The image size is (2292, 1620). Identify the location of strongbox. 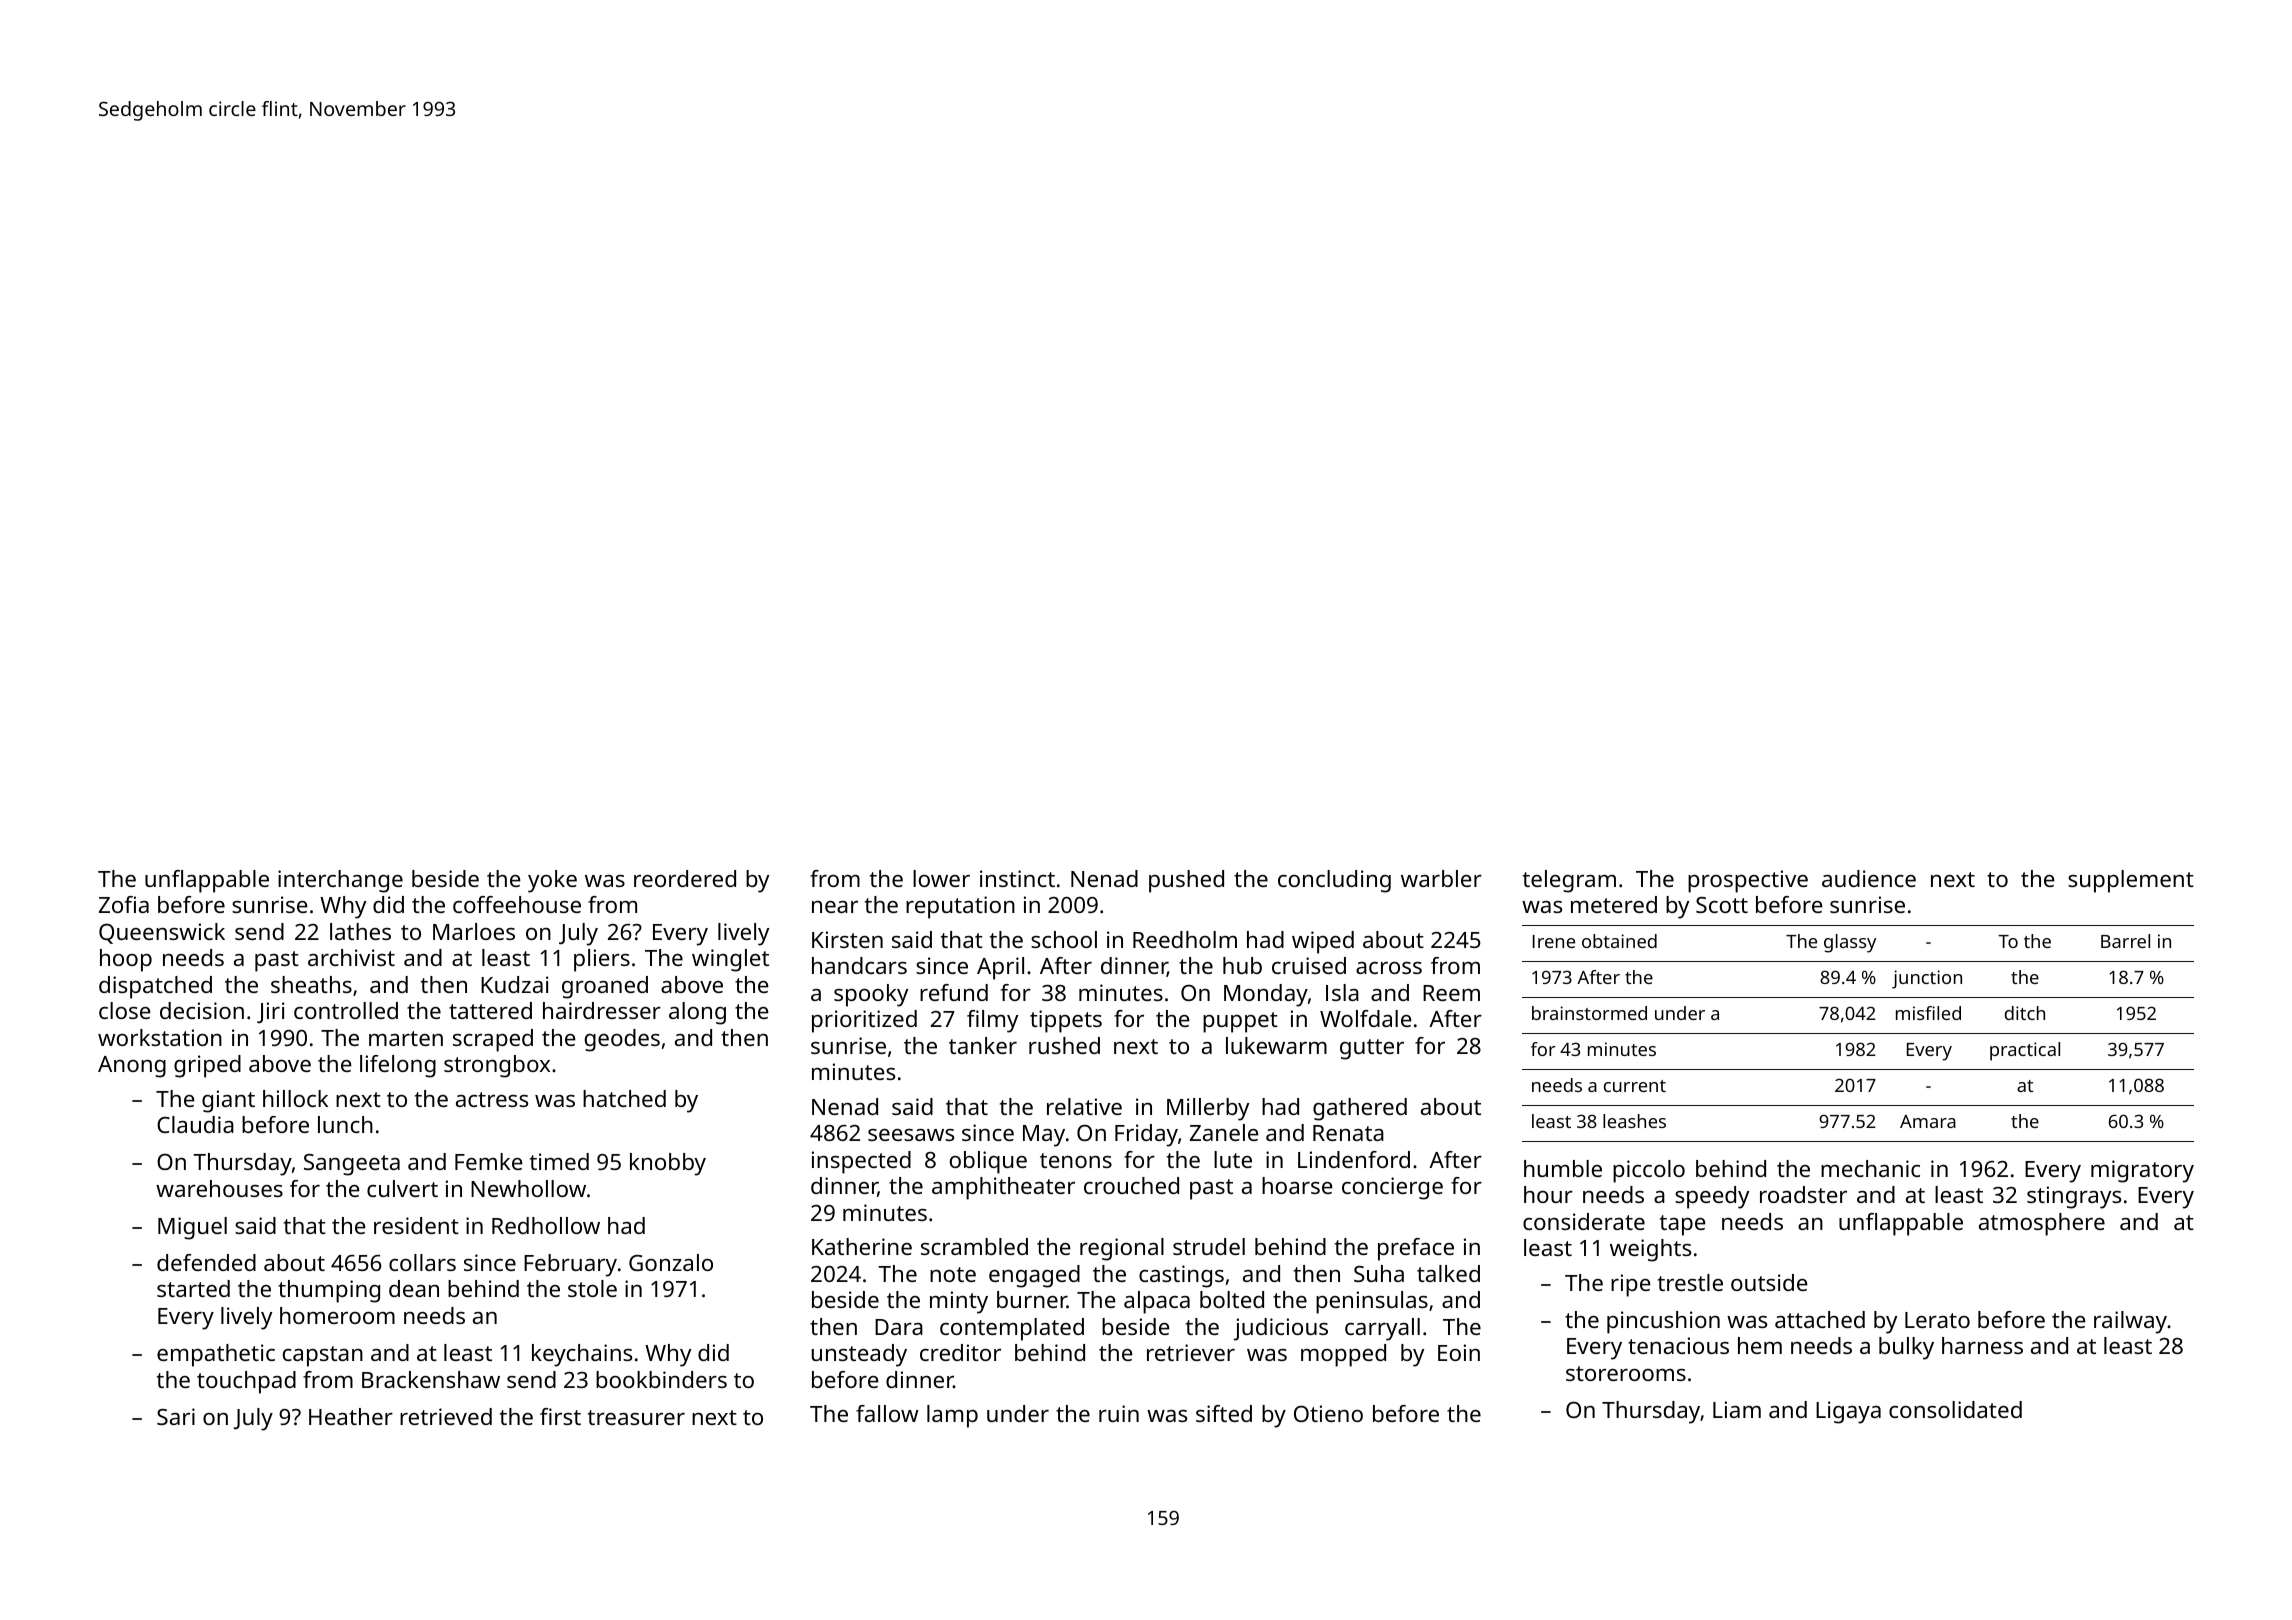
(497, 1066).
